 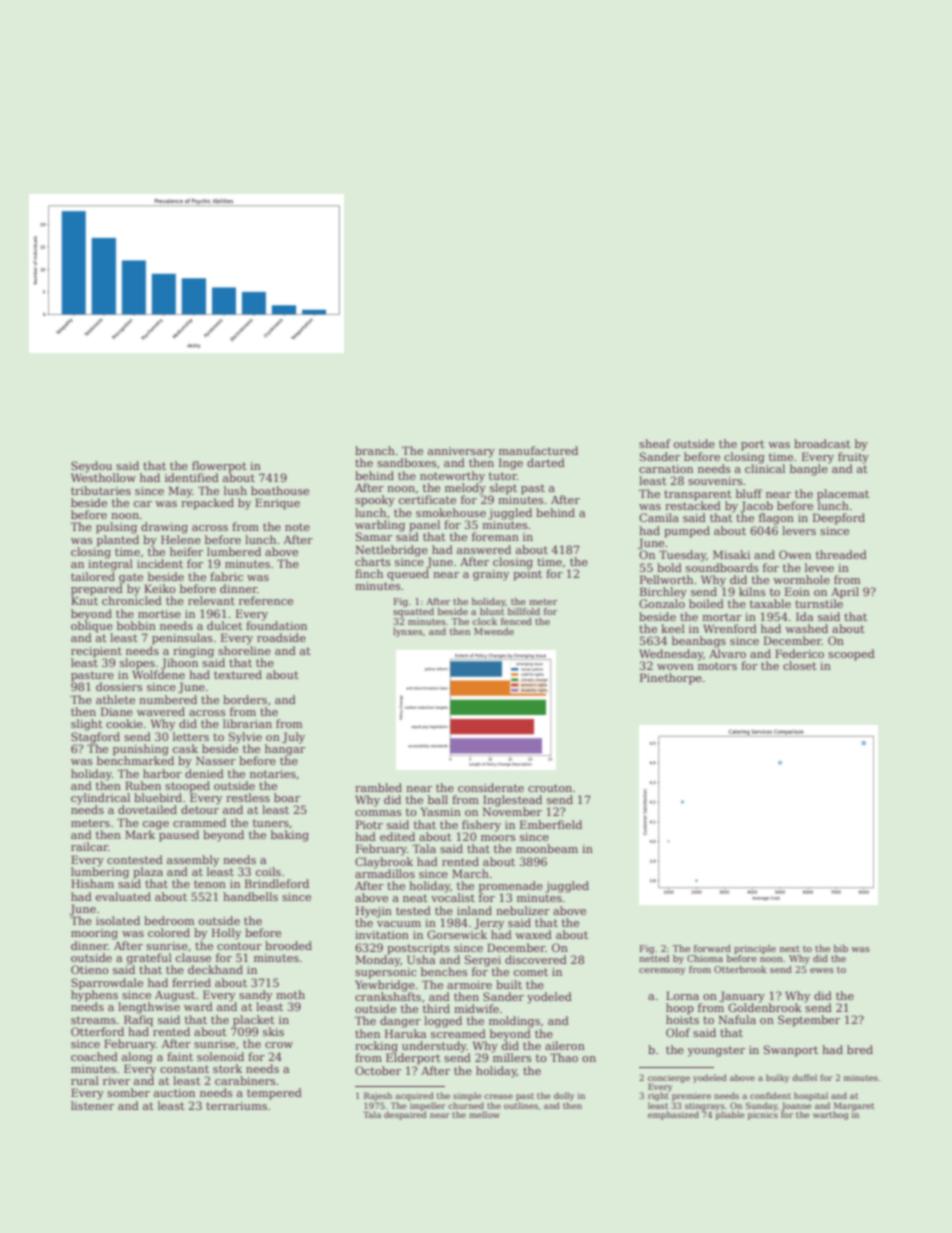 What do you see at coordinates (511, 887) in the image?
I see `promenade` at bounding box center [511, 887].
